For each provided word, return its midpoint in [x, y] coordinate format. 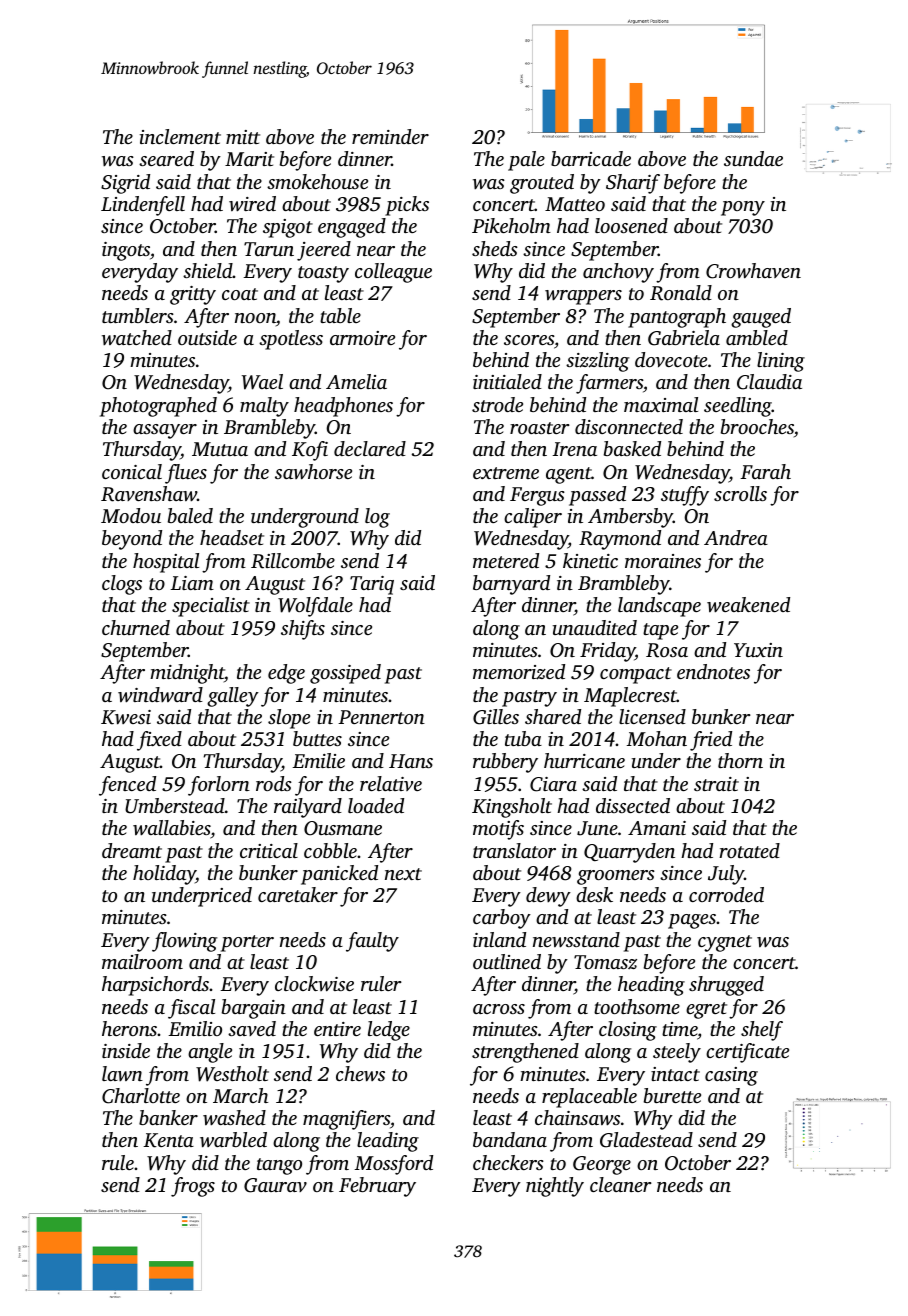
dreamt [132, 850]
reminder [390, 136]
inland [499, 939]
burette [672, 1095]
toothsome [637, 1006]
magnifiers [346, 1120]
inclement [180, 136]
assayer [165, 431]
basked [632, 448]
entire [337, 1029]
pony [743, 208]
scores [529, 340]
